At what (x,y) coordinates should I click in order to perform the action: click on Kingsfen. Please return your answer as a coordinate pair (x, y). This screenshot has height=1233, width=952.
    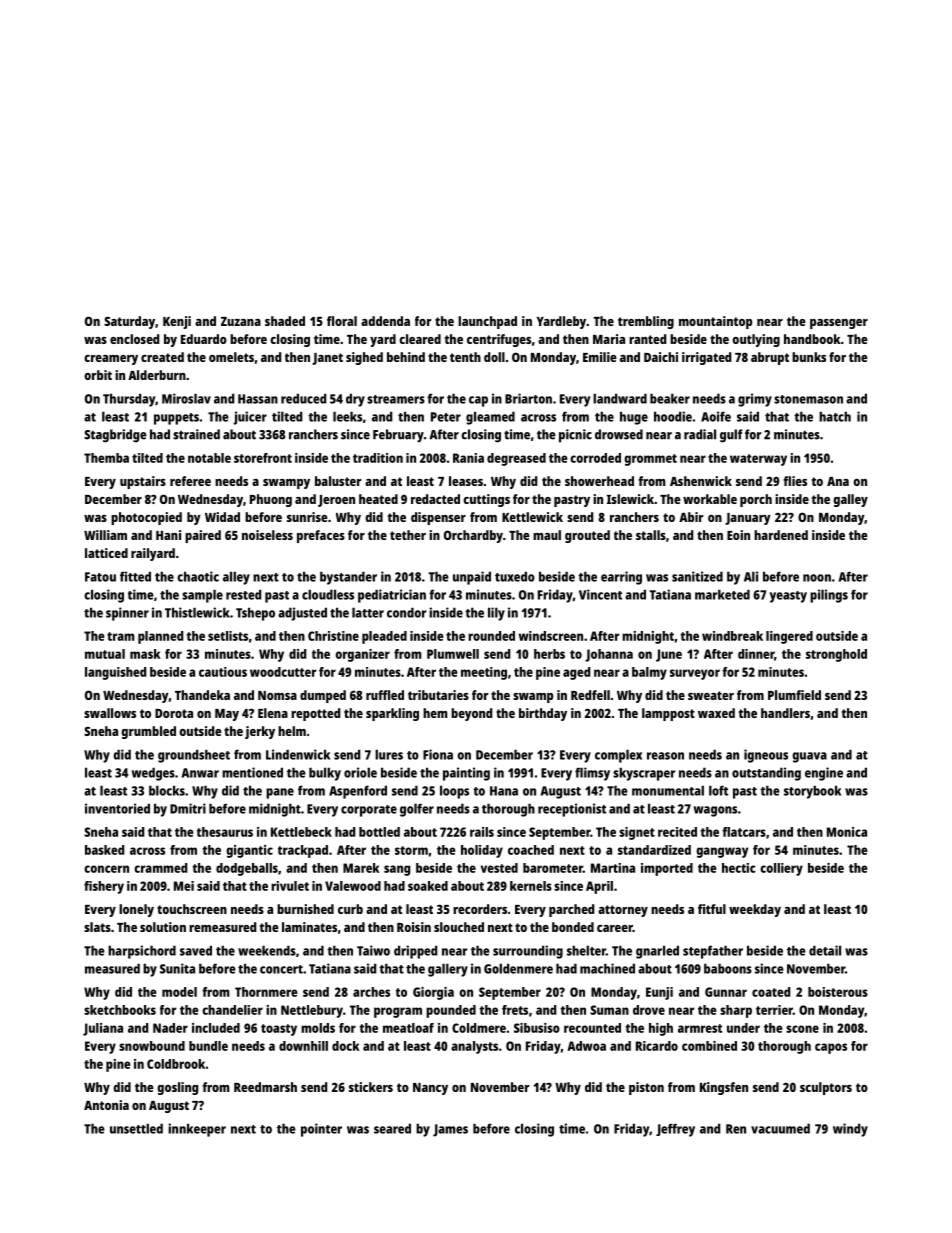
    Looking at the image, I should click on (724, 1088).
